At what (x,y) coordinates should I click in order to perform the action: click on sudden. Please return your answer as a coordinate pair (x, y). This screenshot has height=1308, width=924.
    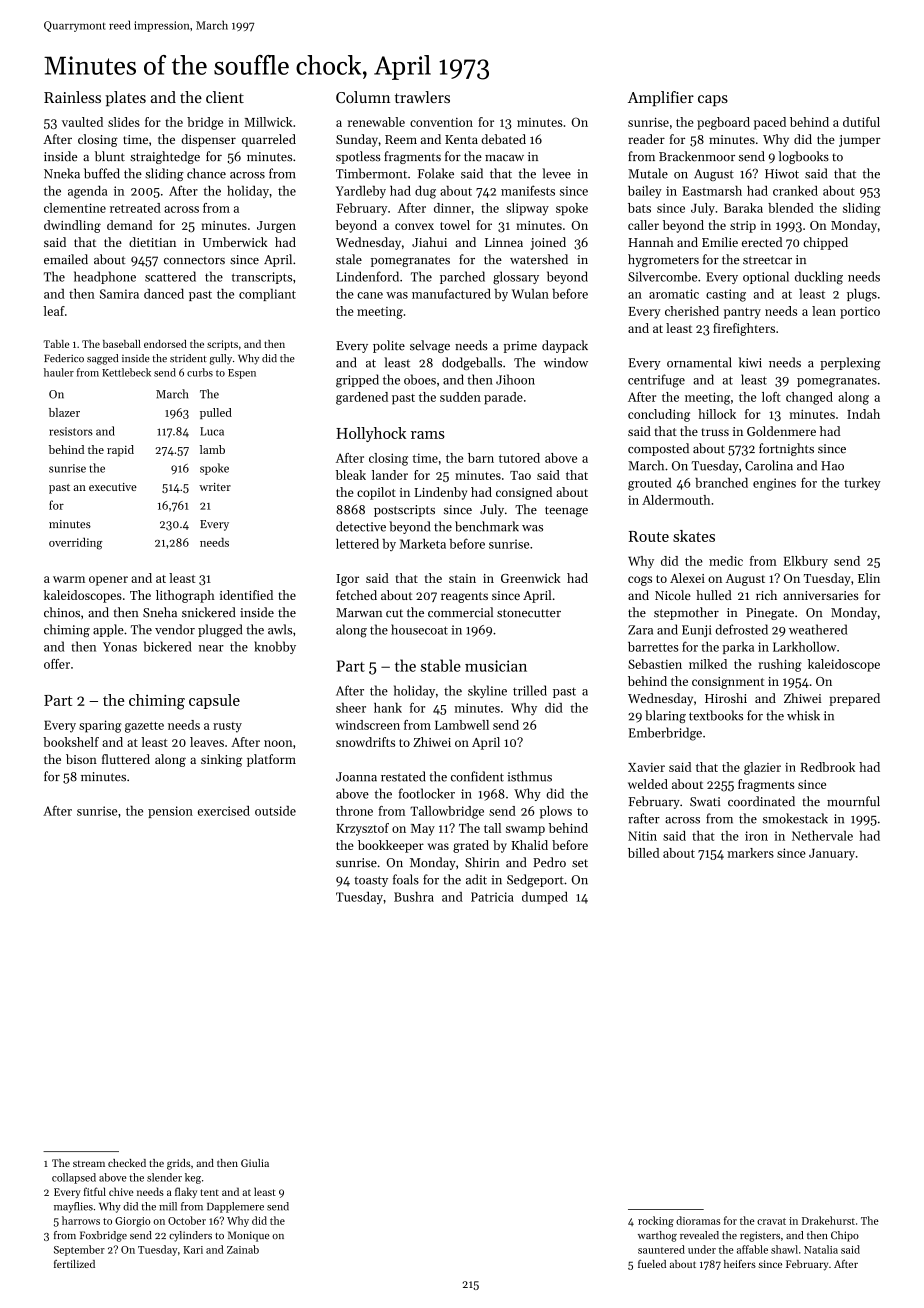
    Looking at the image, I should click on (460, 397).
